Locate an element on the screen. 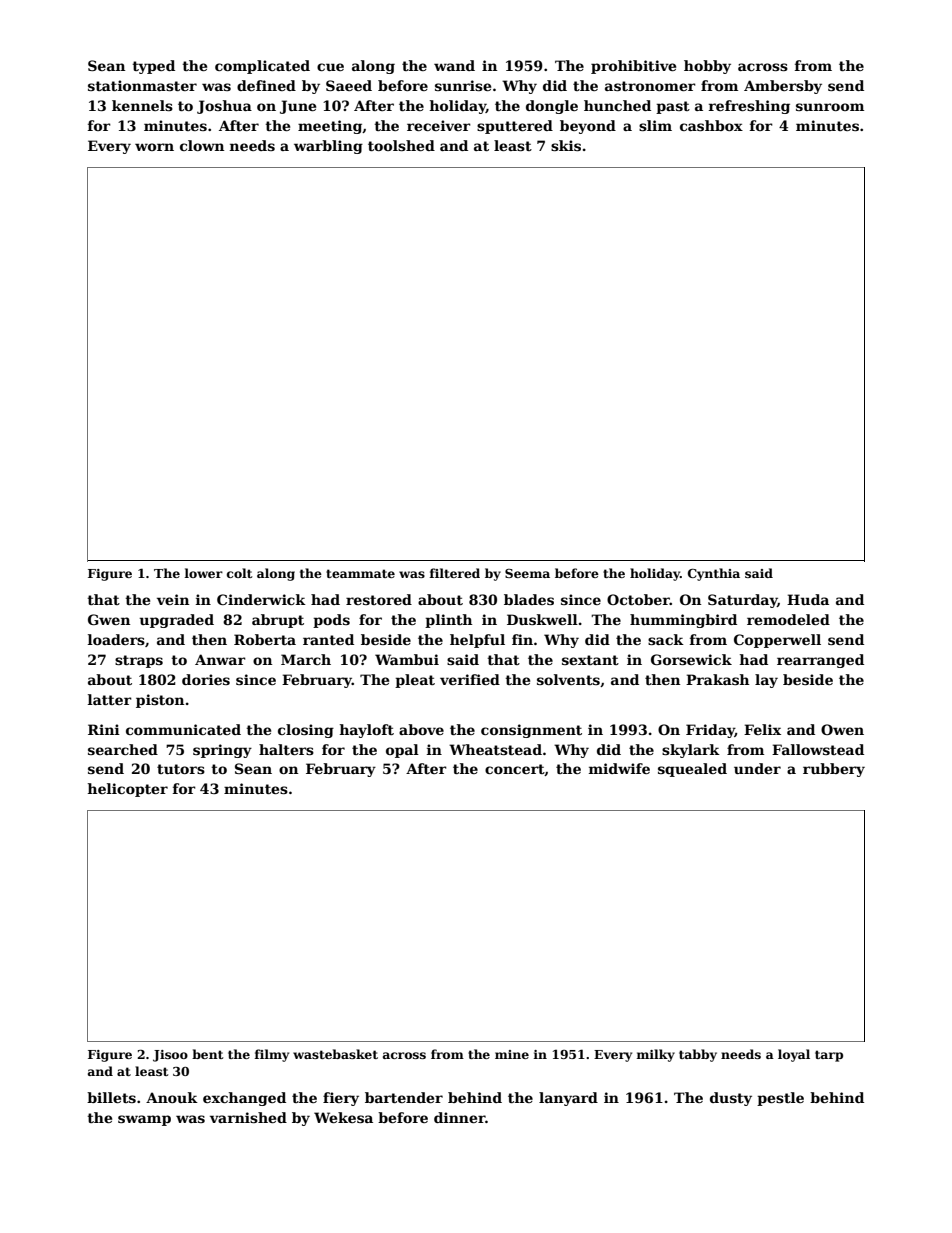 This screenshot has height=1233, width=952. swamp is located at coordinates (144, 1120).
